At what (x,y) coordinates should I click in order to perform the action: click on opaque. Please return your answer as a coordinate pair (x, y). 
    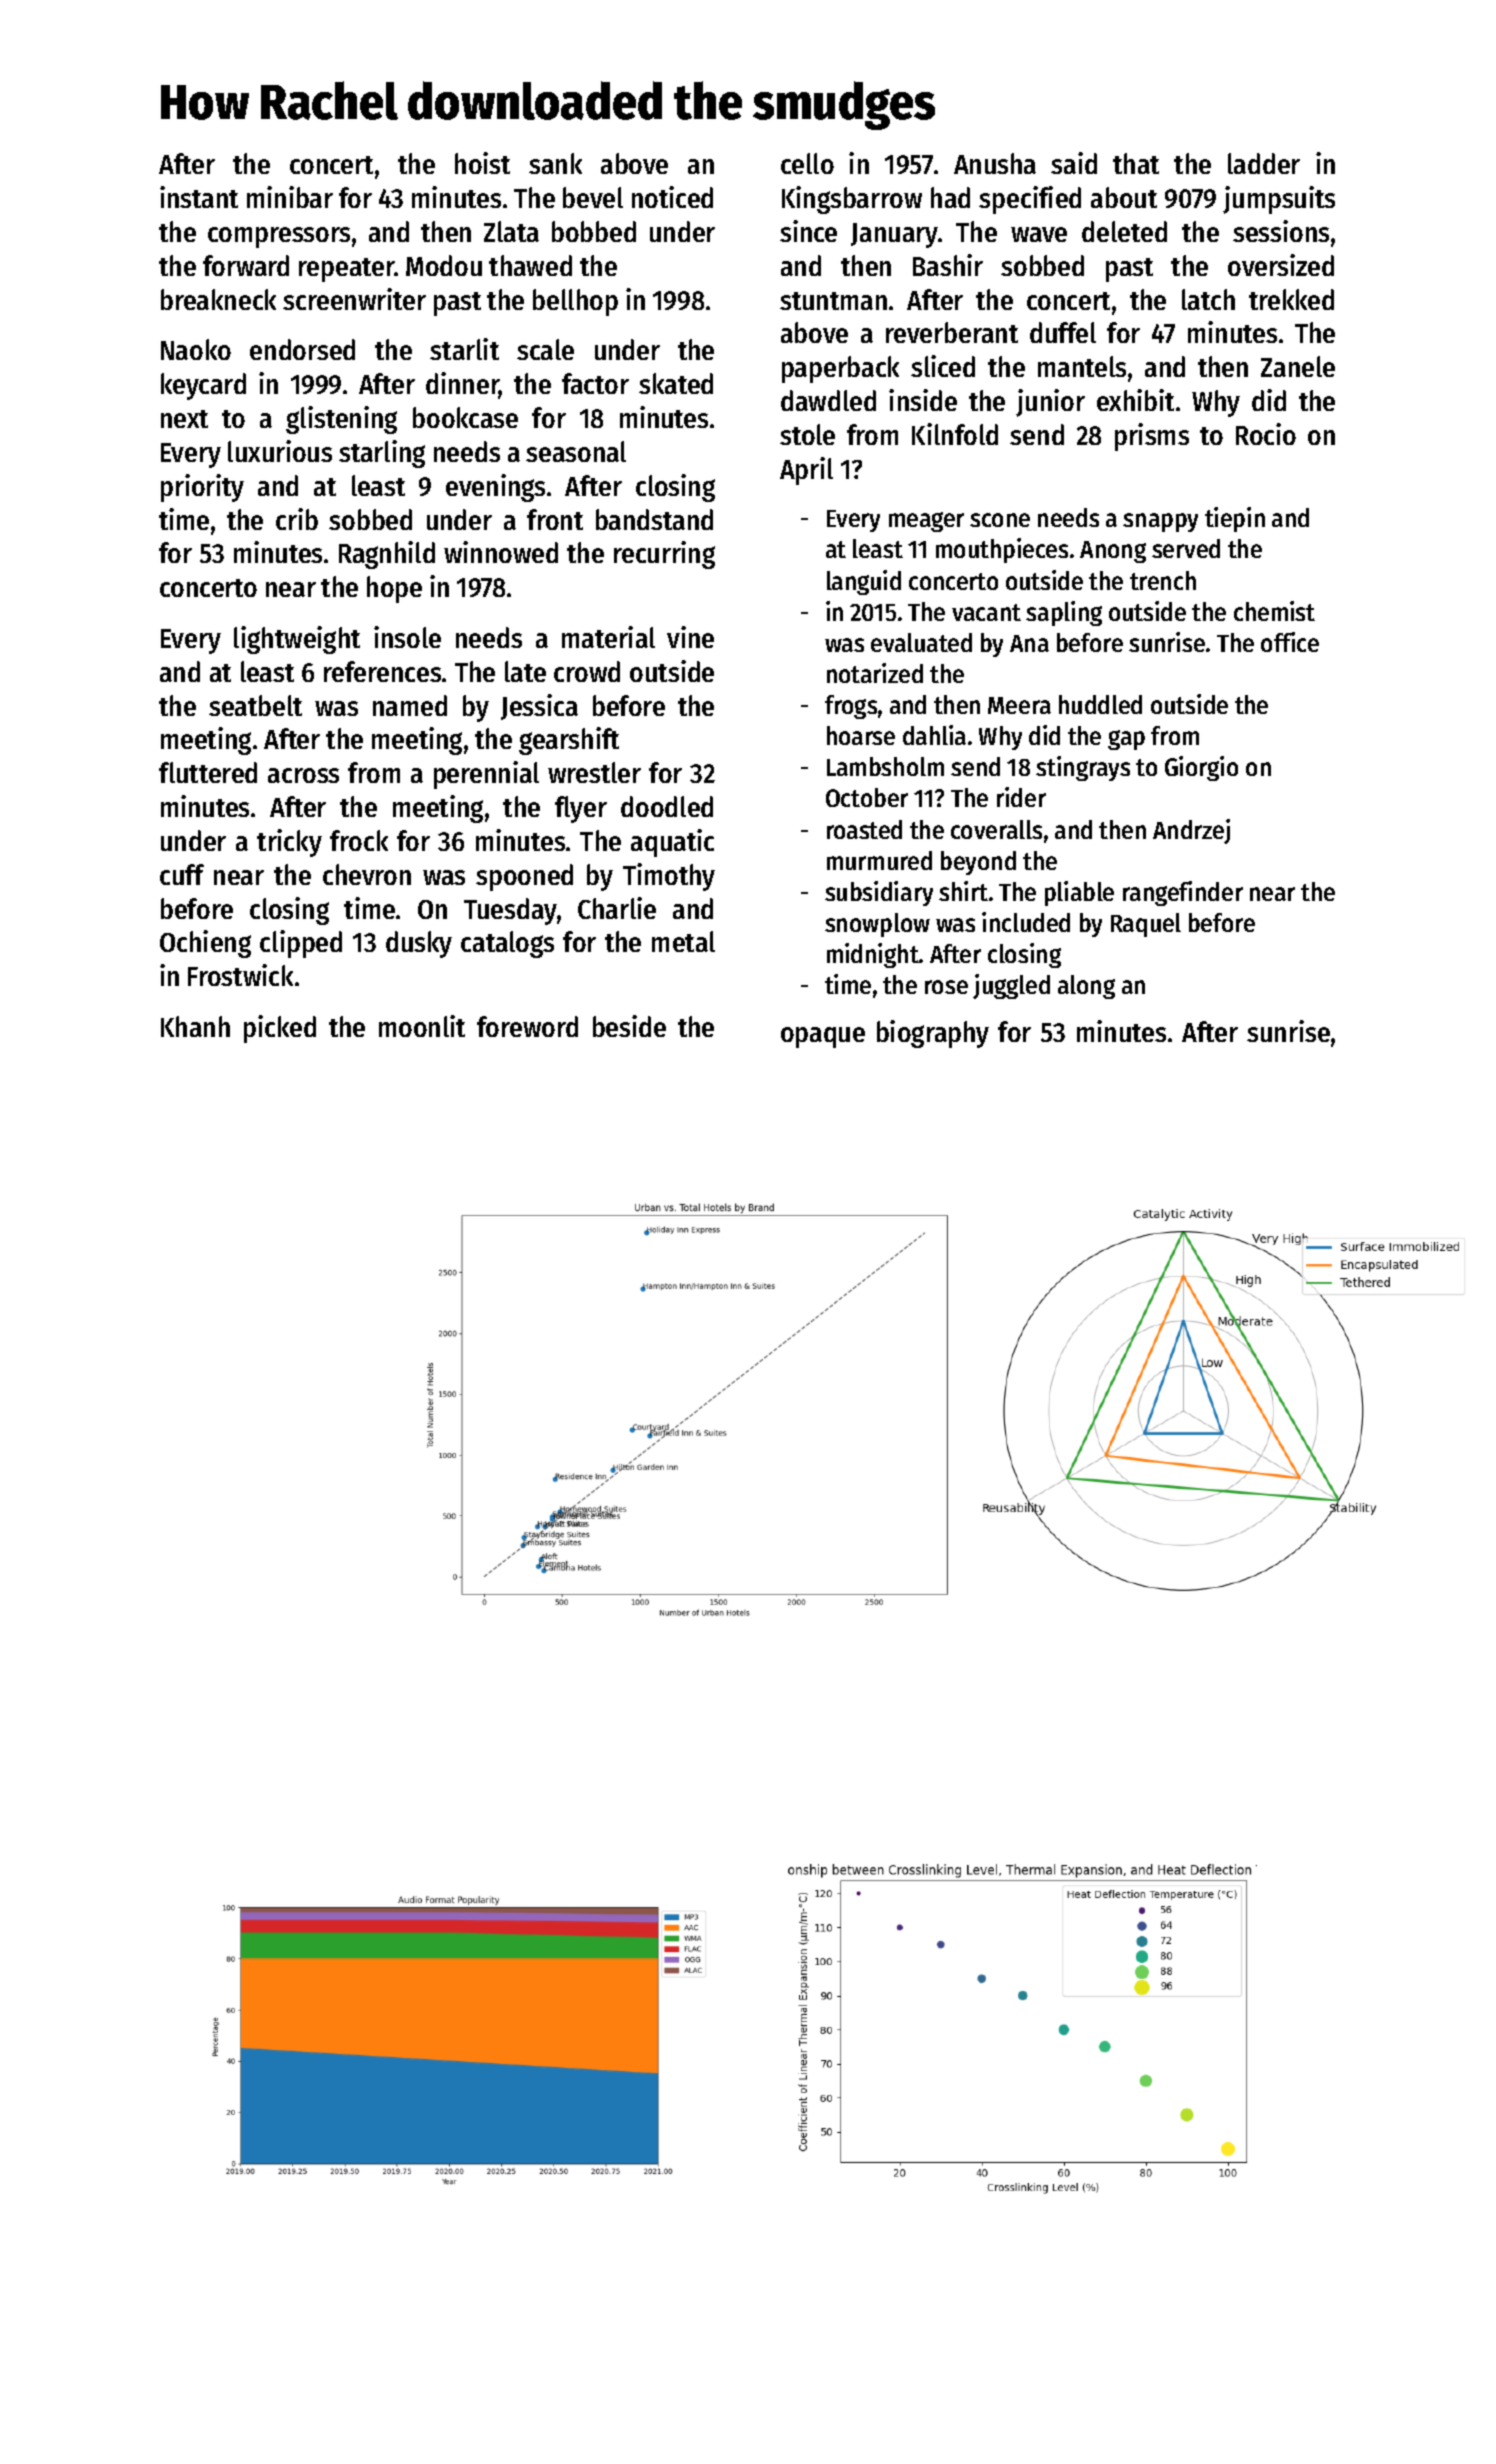
    Looking at the image, I should click on (823, 1037).
